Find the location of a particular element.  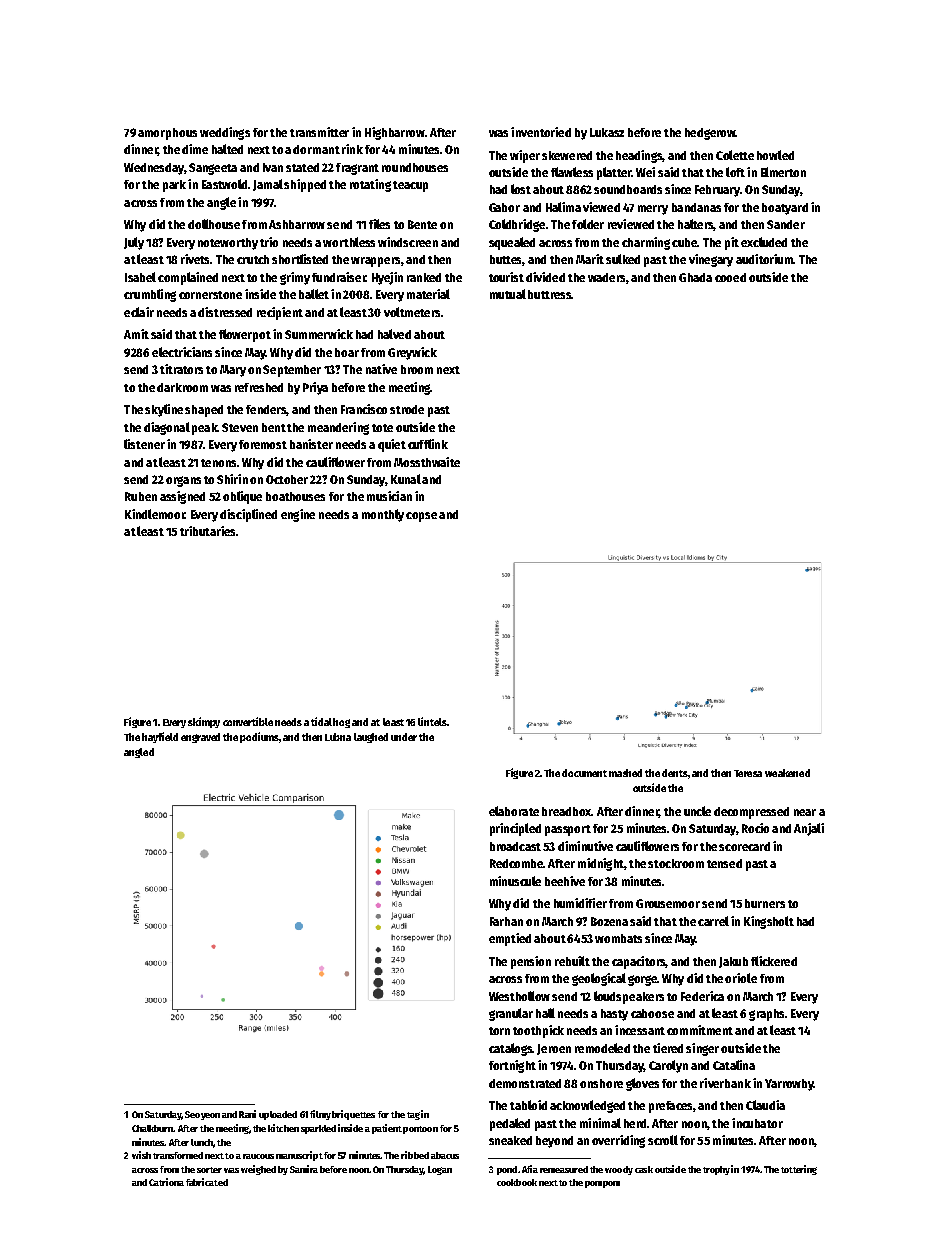

Yarrowby is located at coordinates (789, 1085).
